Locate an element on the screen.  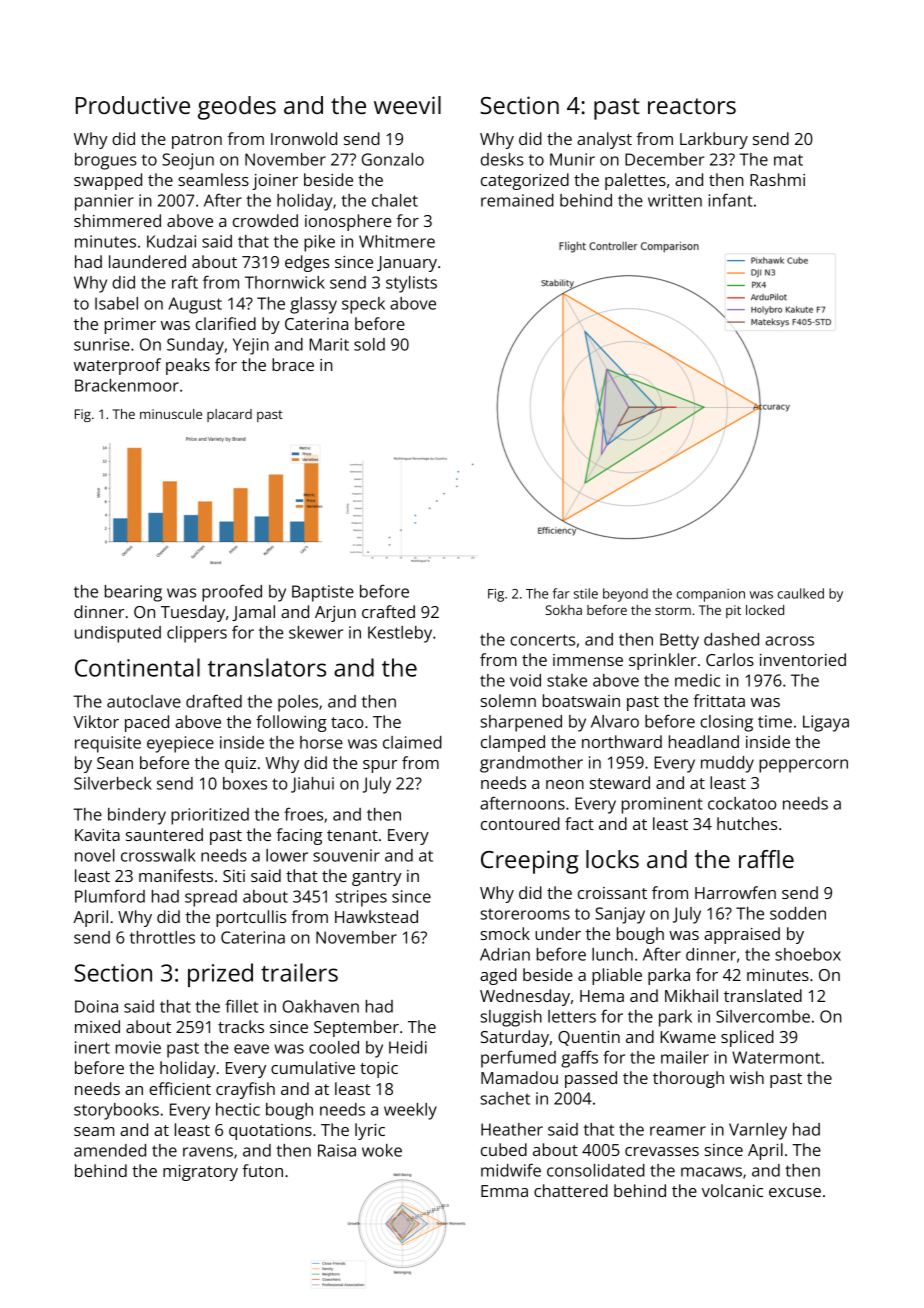
Kestleby is located at coordinates (400, 634).
